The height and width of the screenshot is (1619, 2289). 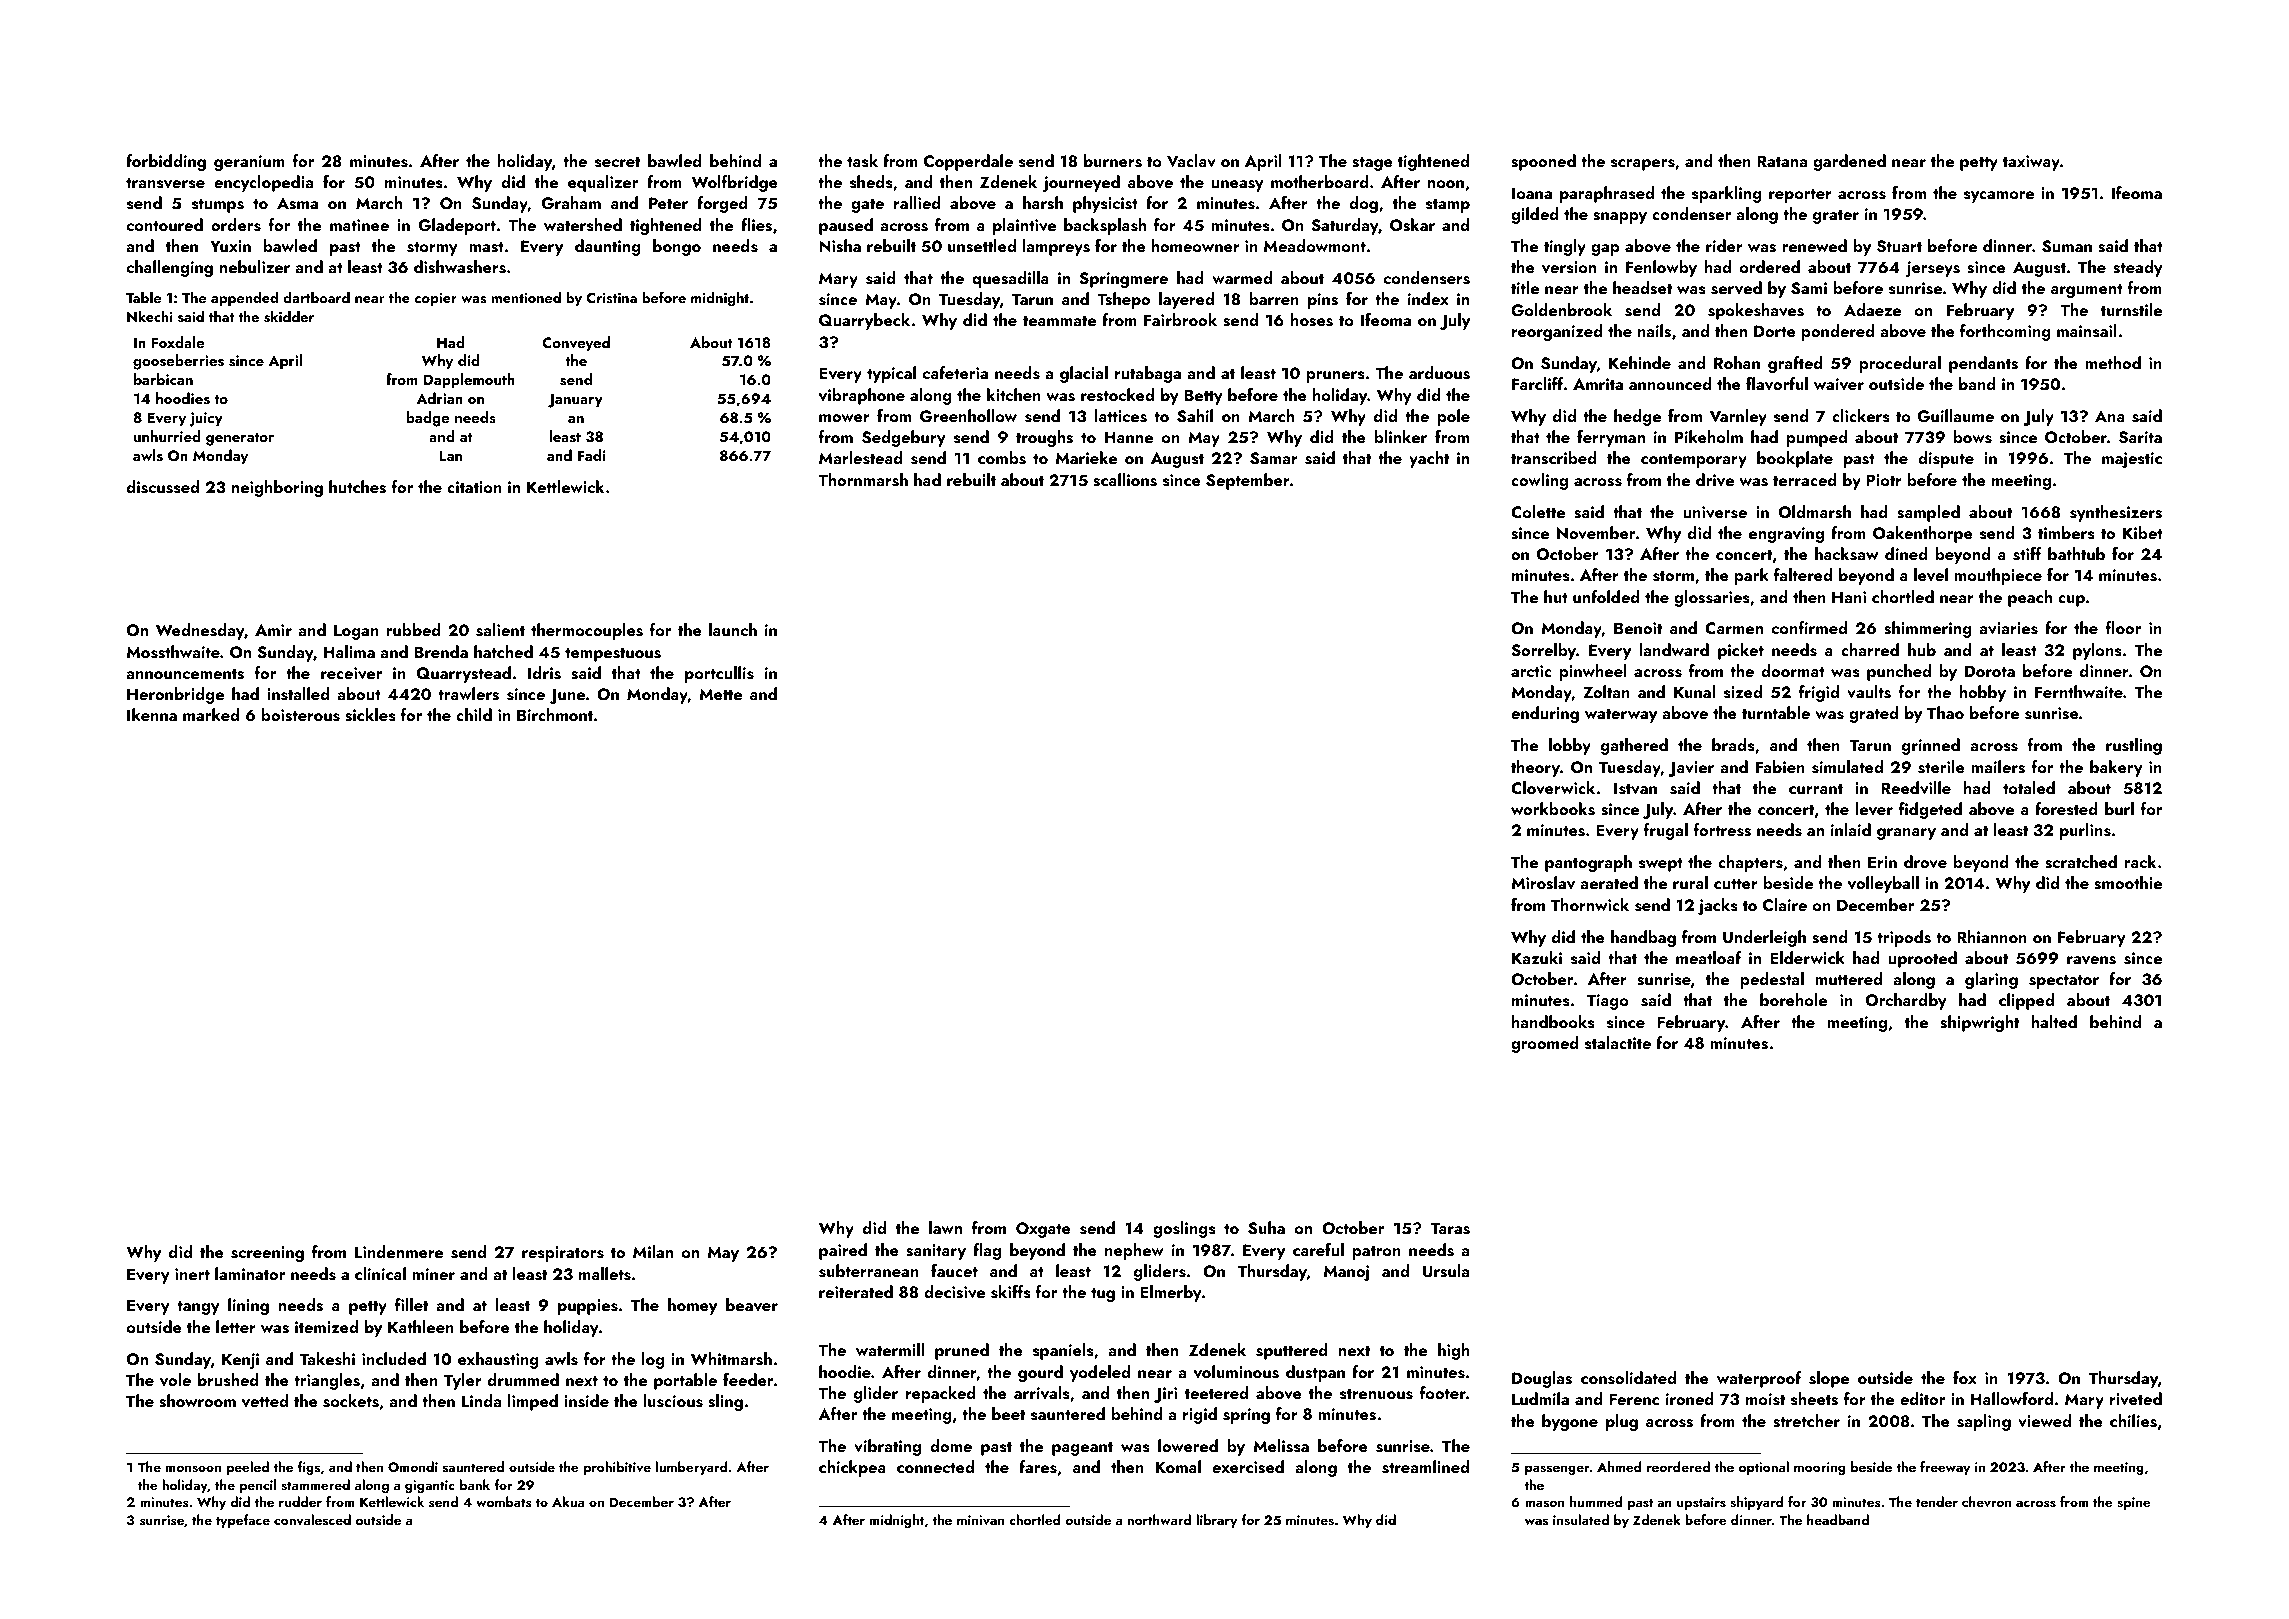 I want to click on geranium, so click(x=249, y=163).
